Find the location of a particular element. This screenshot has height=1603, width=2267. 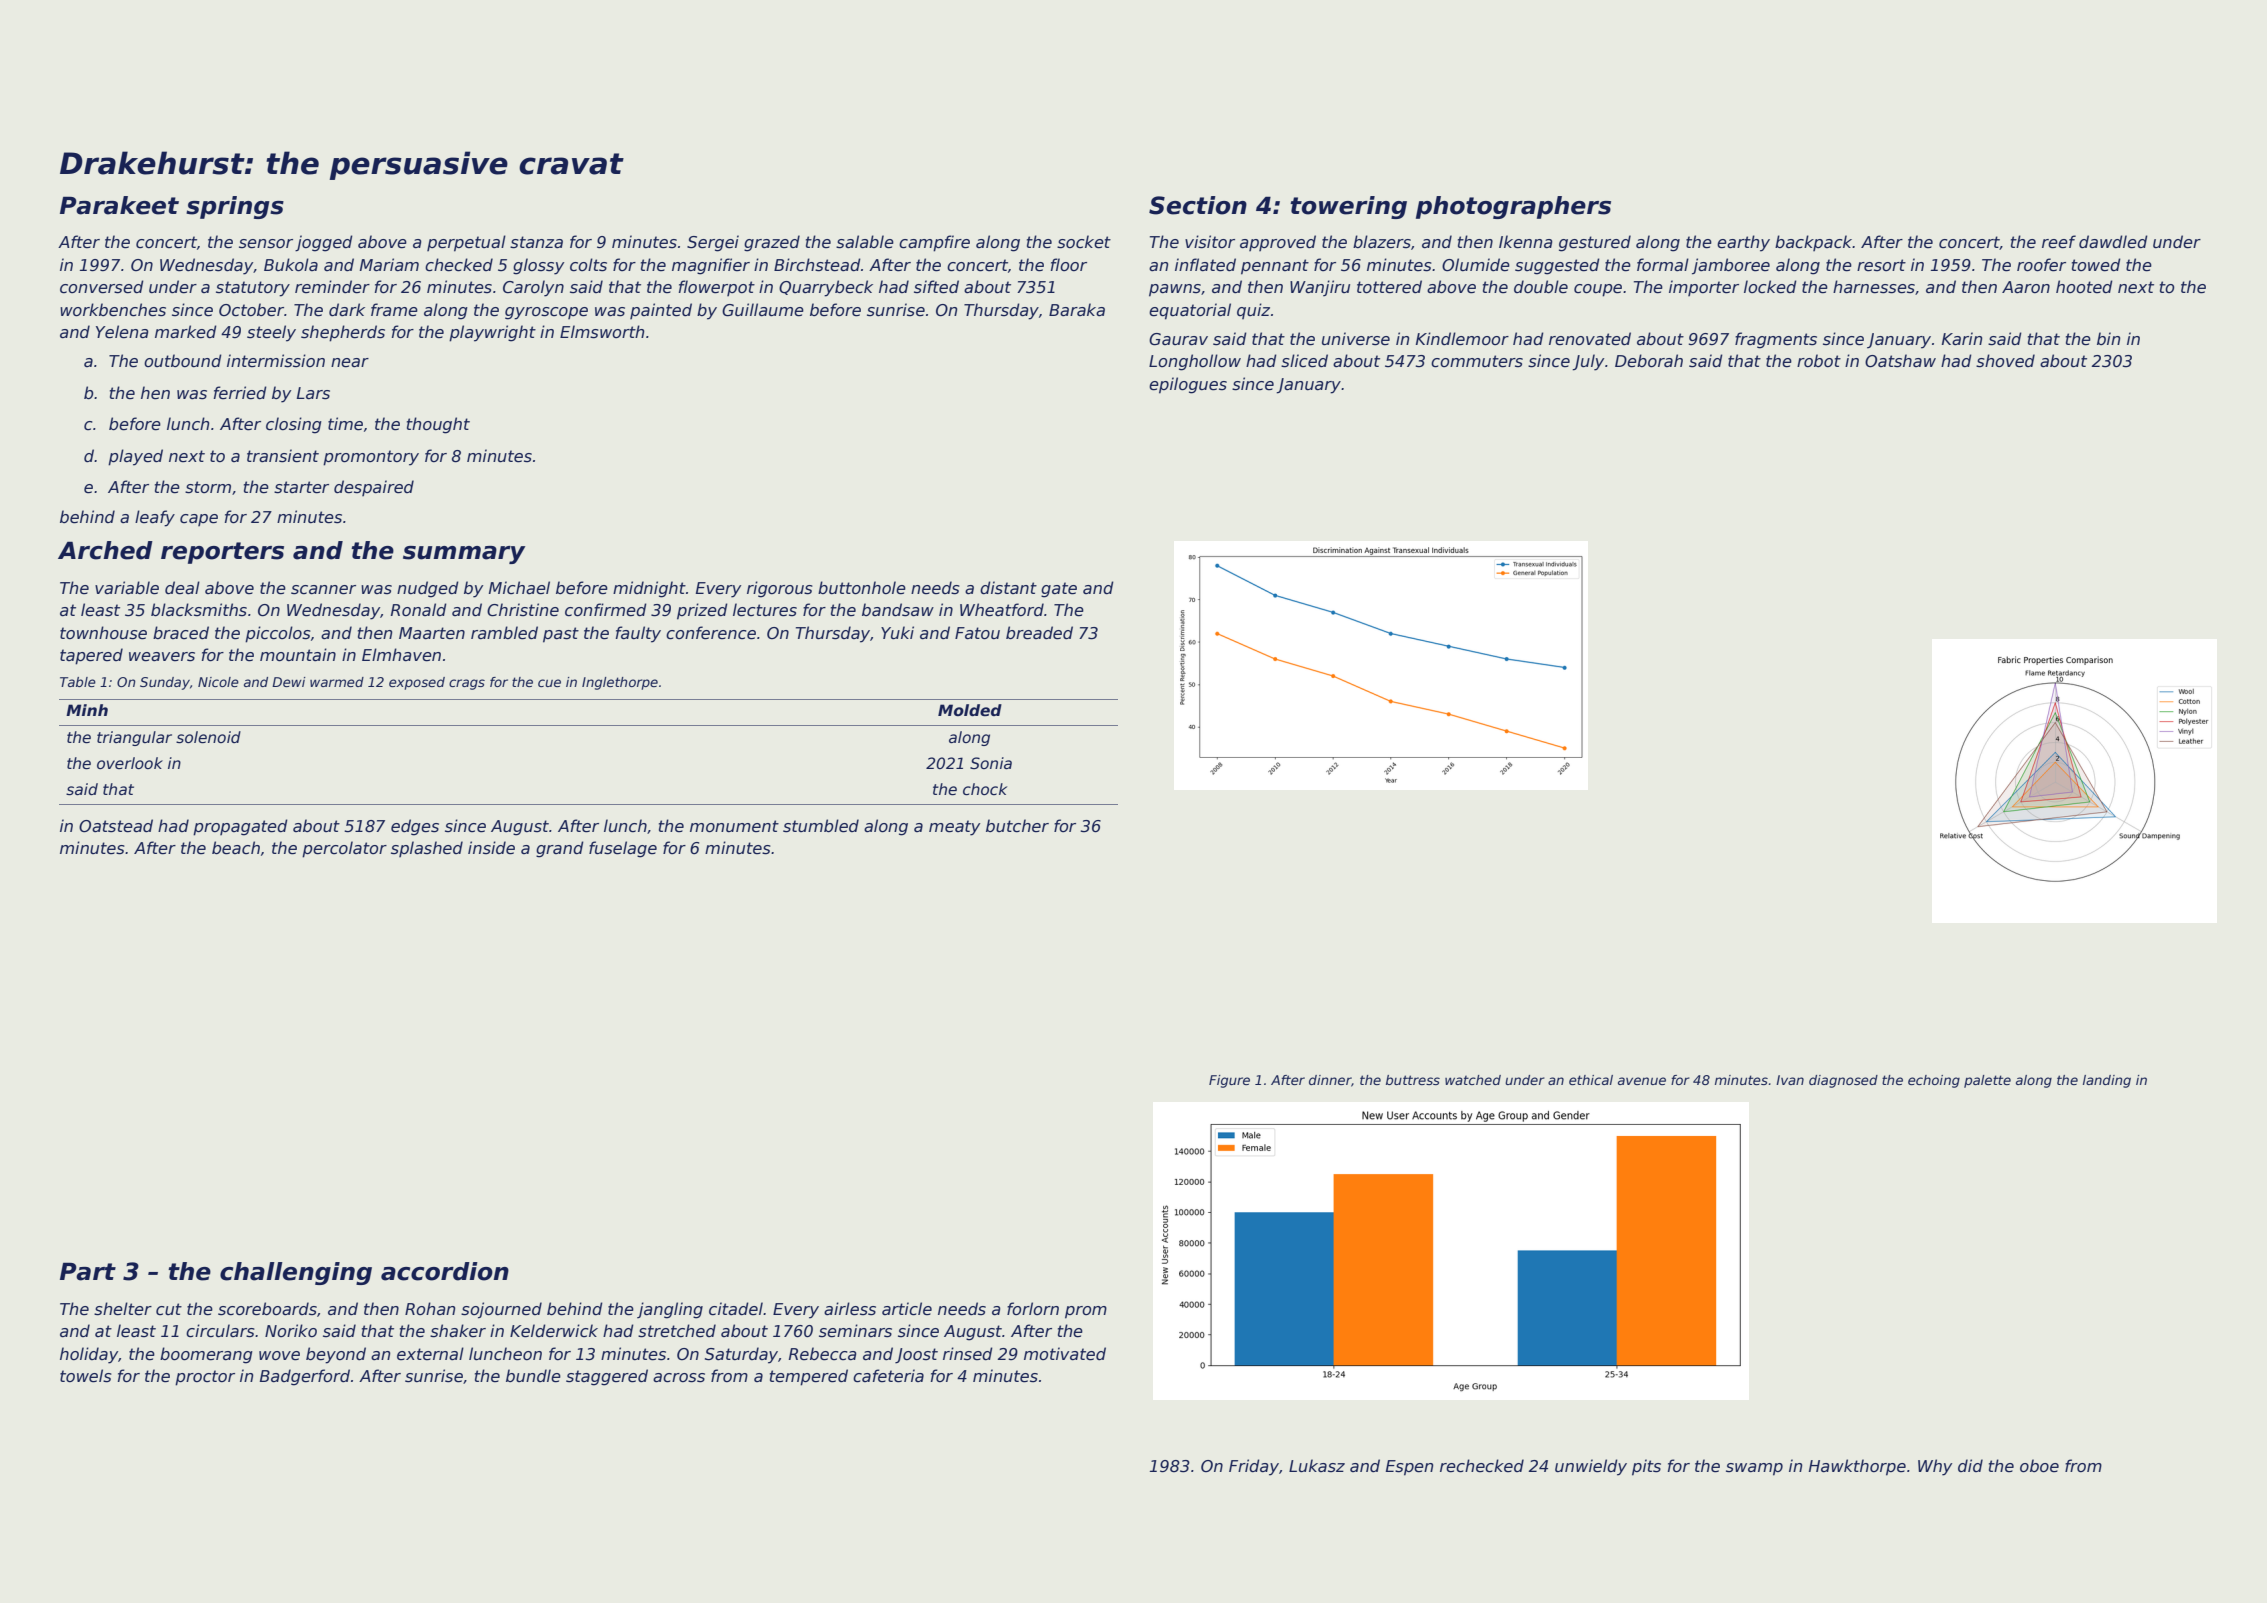

Badgerford is located at coordinates (305, 1377).
